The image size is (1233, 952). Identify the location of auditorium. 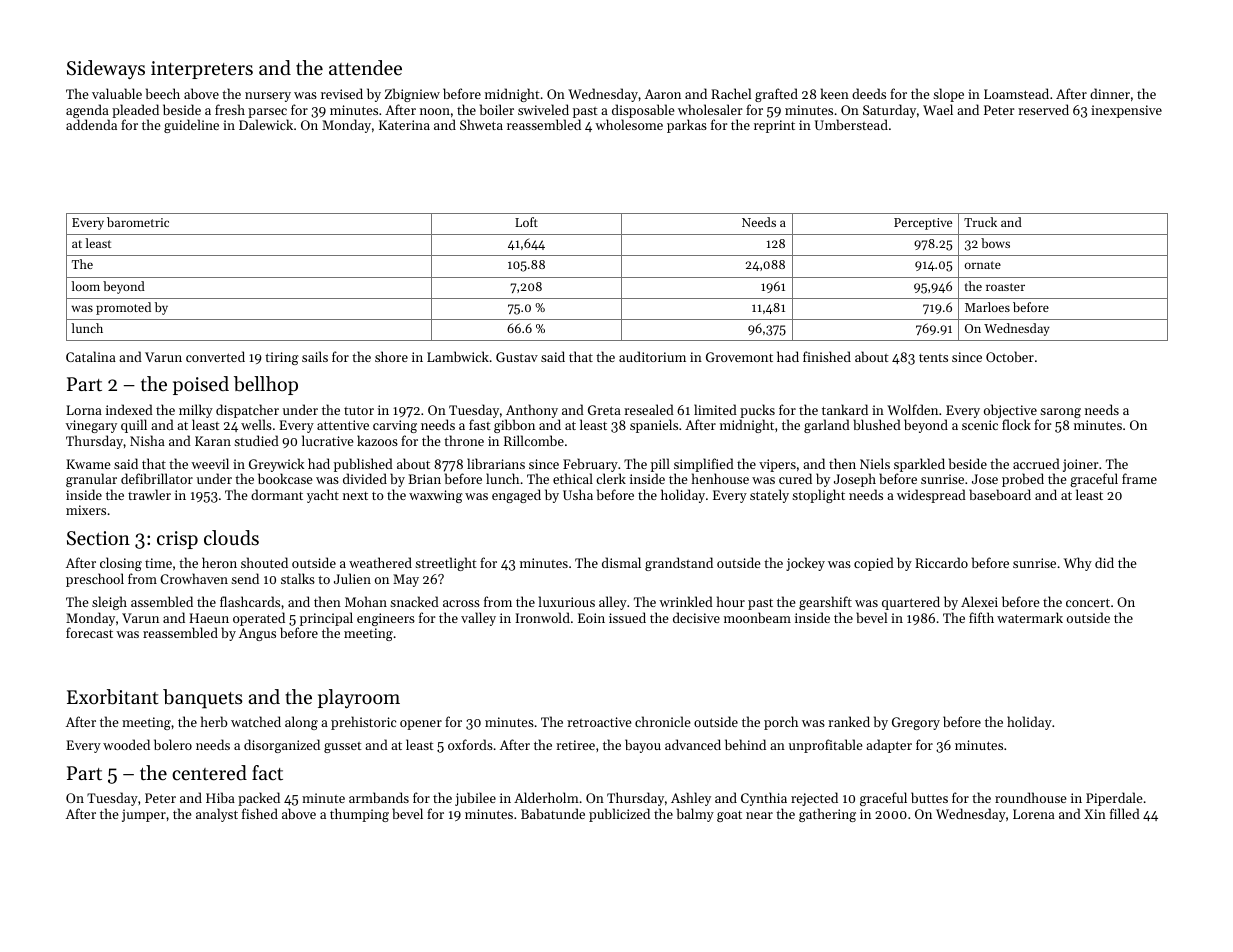
(652, 356).
